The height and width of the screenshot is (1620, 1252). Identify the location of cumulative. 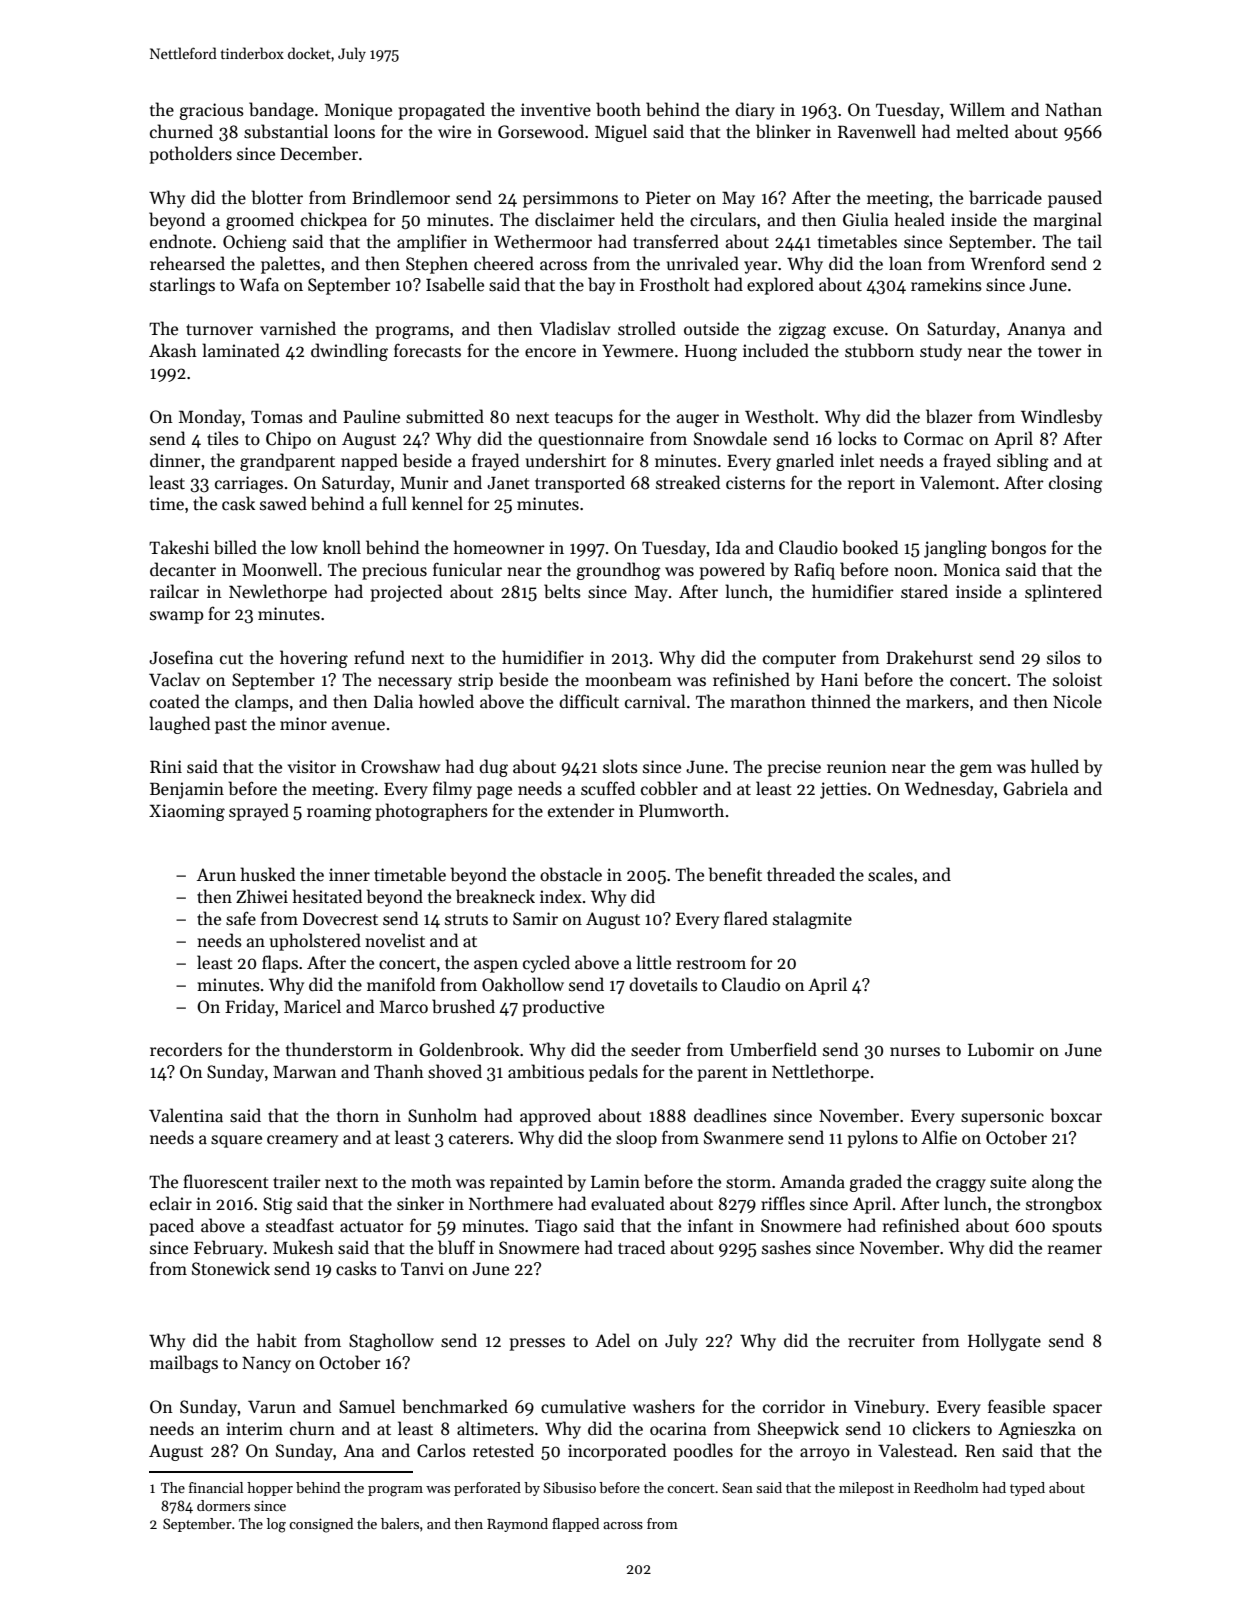
(583, 1406).
